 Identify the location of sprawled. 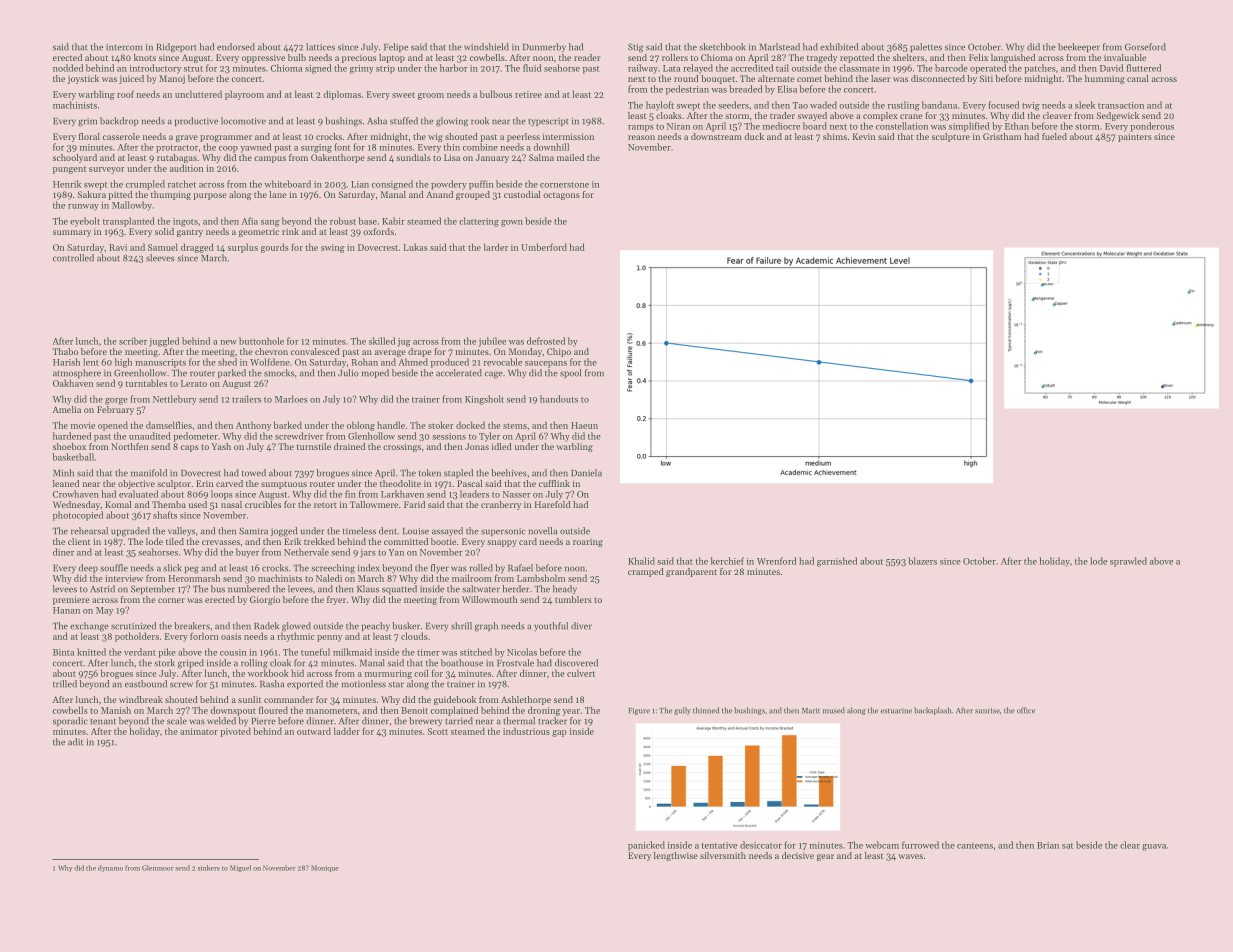
(1128, 562).
